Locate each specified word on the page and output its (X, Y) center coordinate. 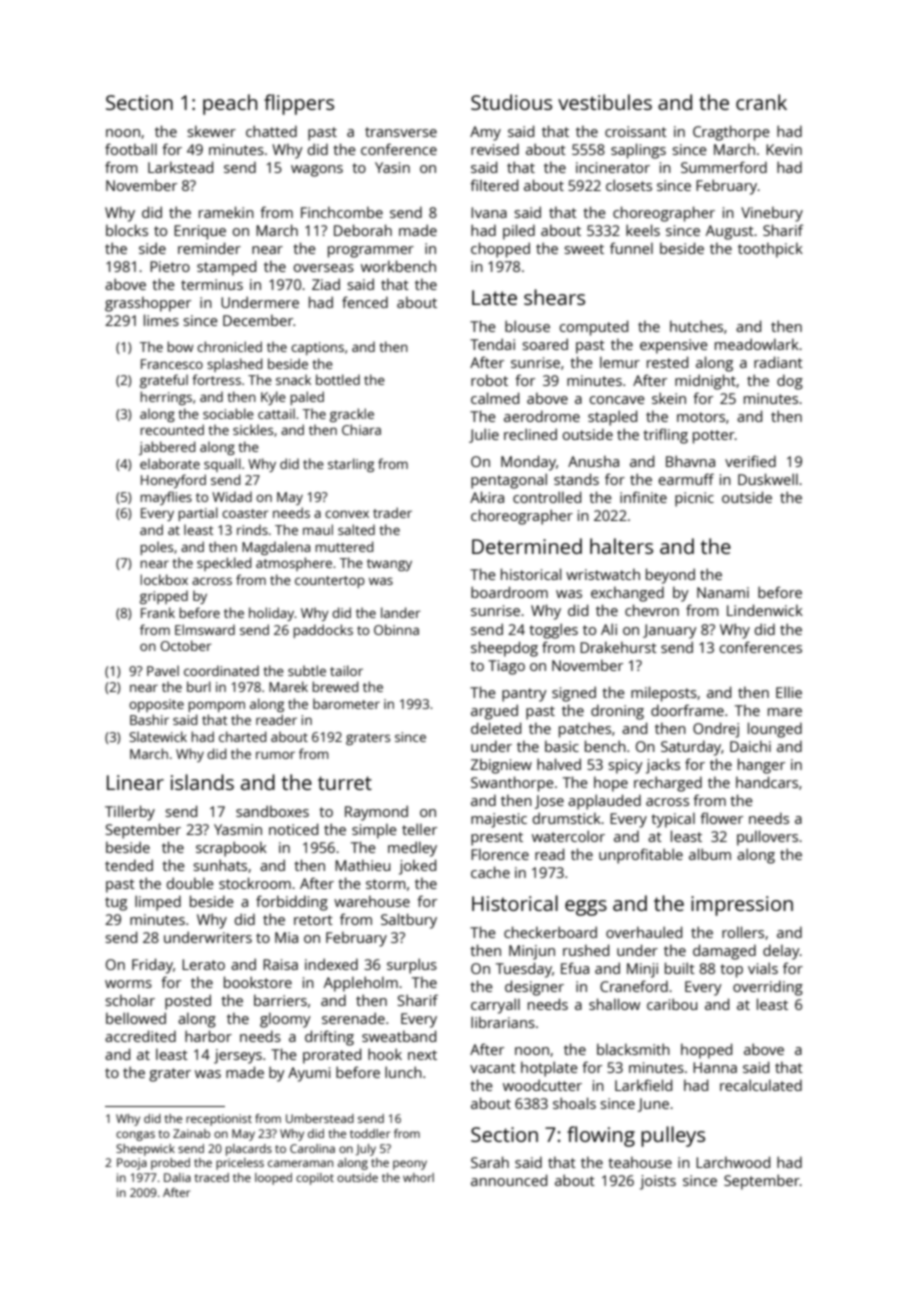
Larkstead (180, 167)
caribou (672, 1004)
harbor (208, 1036)
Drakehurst (618, 647)
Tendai (492, 344)
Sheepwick (145, 1150)
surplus (412, 966)
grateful (164, 381)
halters (621, 546)
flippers (299, 104)
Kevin (784, 149)
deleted (496, 728)
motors (701, 417)
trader (392, 512)
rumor (275, 755)
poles (156, 548)
